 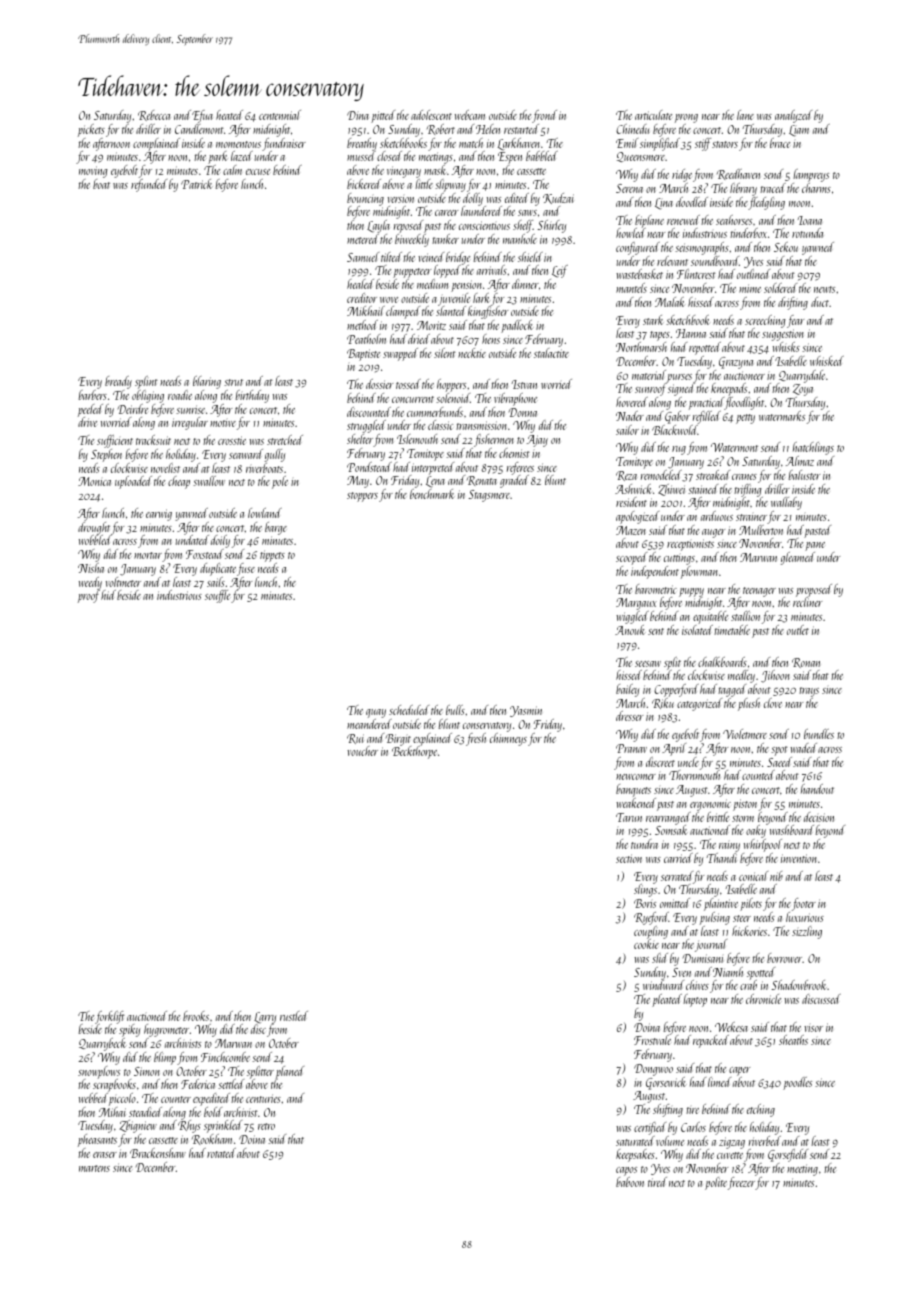 What do you see at coordinates (94, 1168) in the screenshot?
I see `martens` at bounding box center [94, 1168].
